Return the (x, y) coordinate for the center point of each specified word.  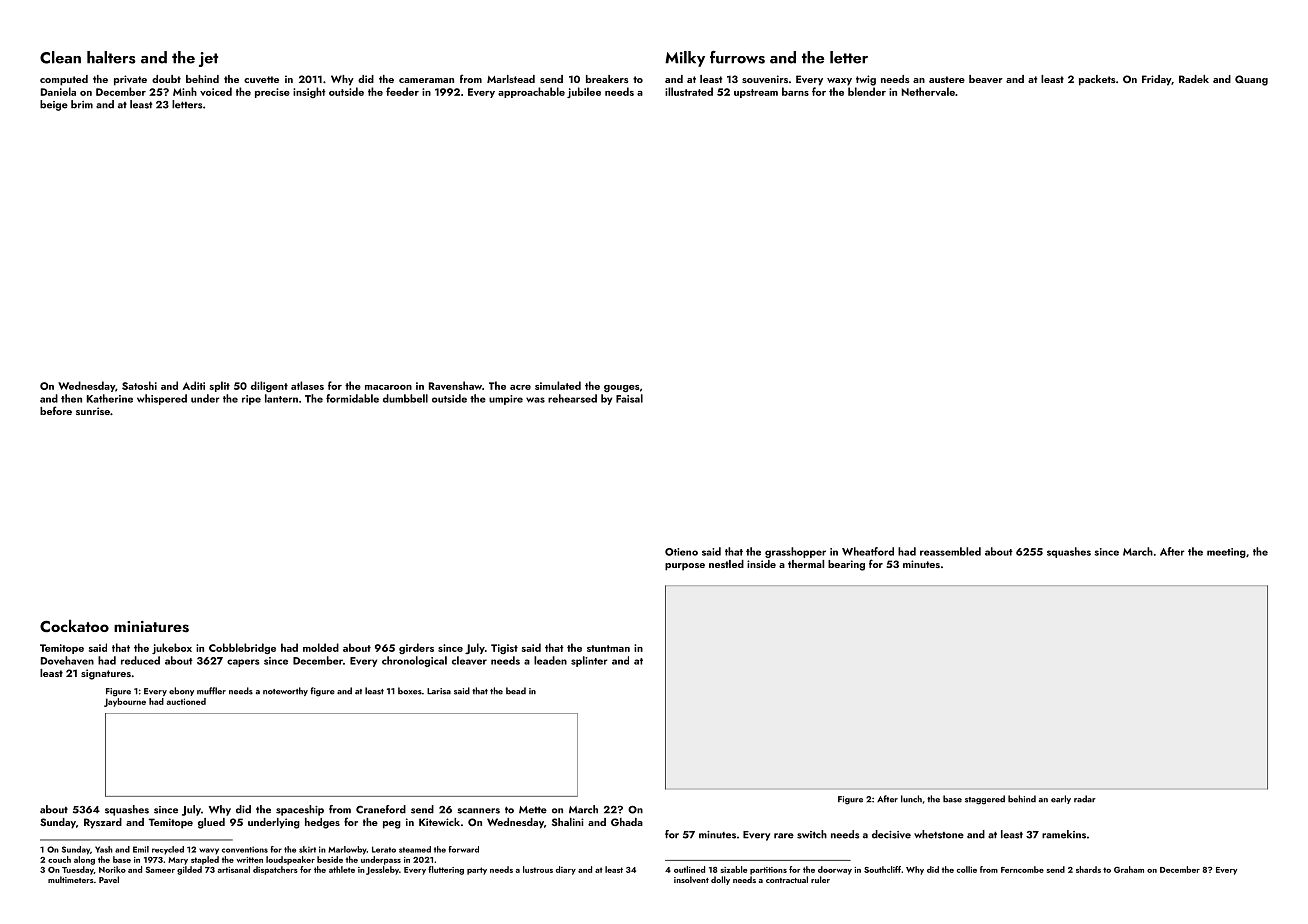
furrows (737, 57)
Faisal (629, 398)
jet (208, 59)
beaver (986, 79)
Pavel (109, 879)
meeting (1226, 553)
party (477, 871)
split (220, 386)
